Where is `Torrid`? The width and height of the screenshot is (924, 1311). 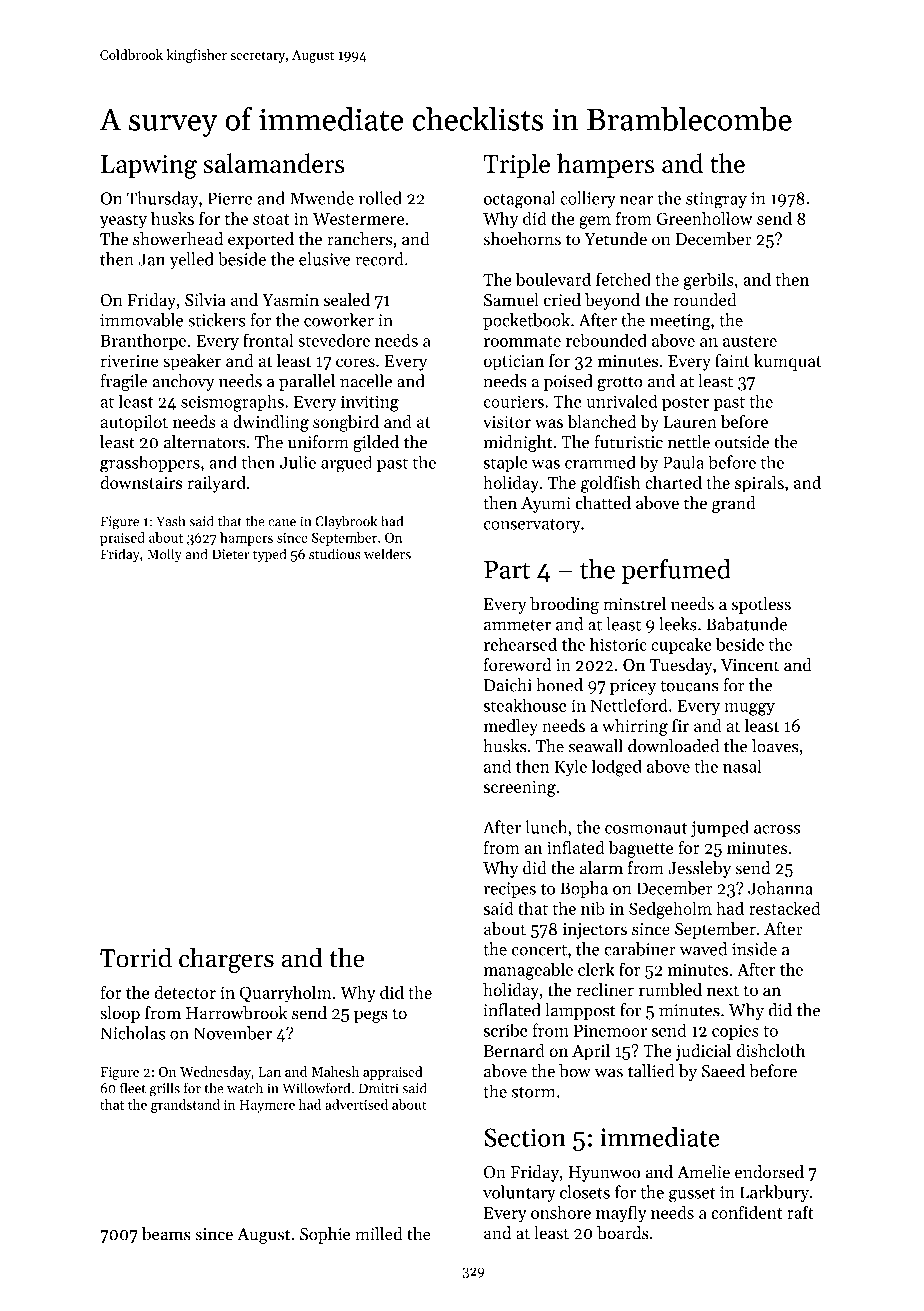
Torrid is located at coordinates (136, 958).
